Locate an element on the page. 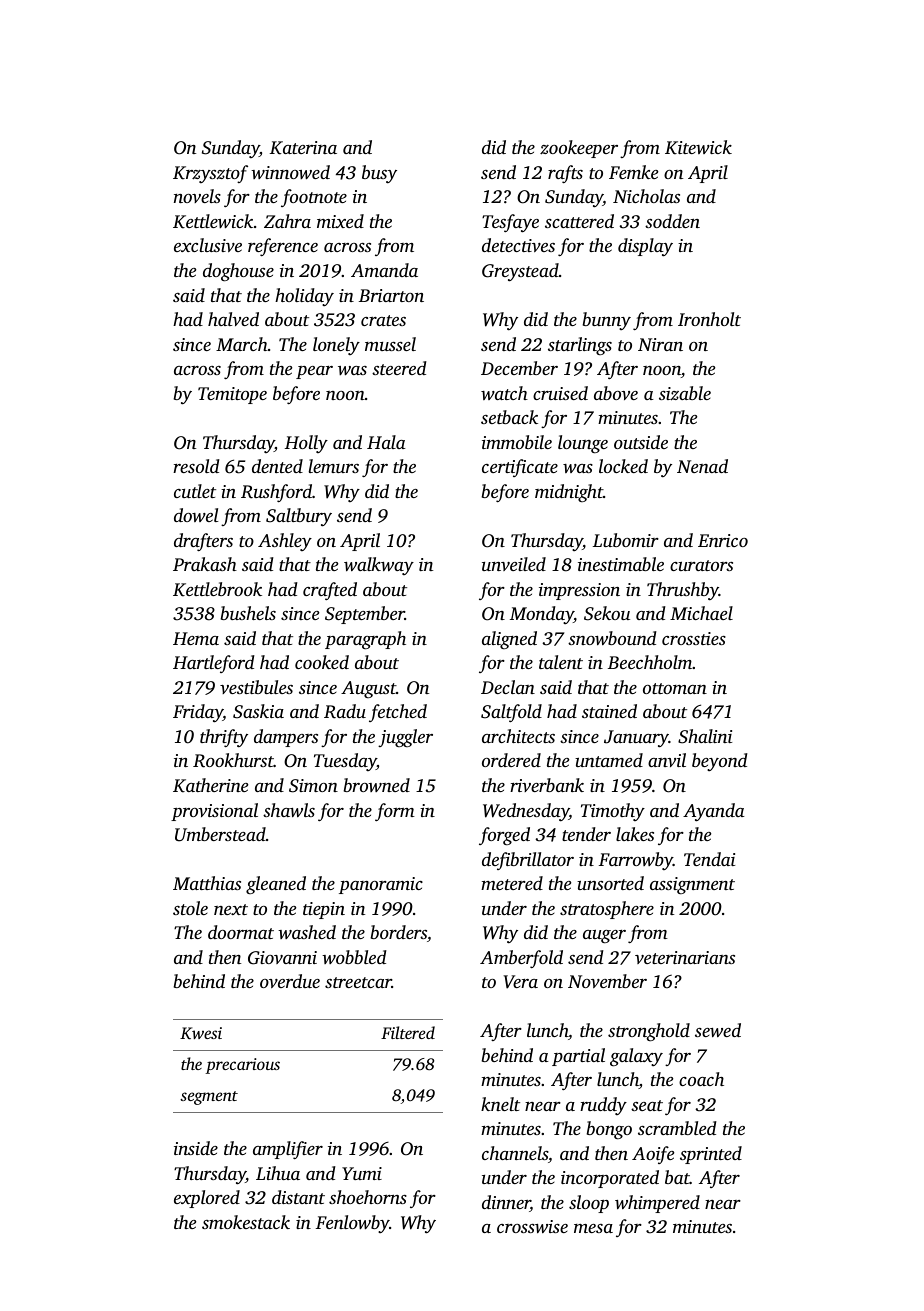 This image has height=1311, width=924. gleaned is located at coordinates (276, 885).
